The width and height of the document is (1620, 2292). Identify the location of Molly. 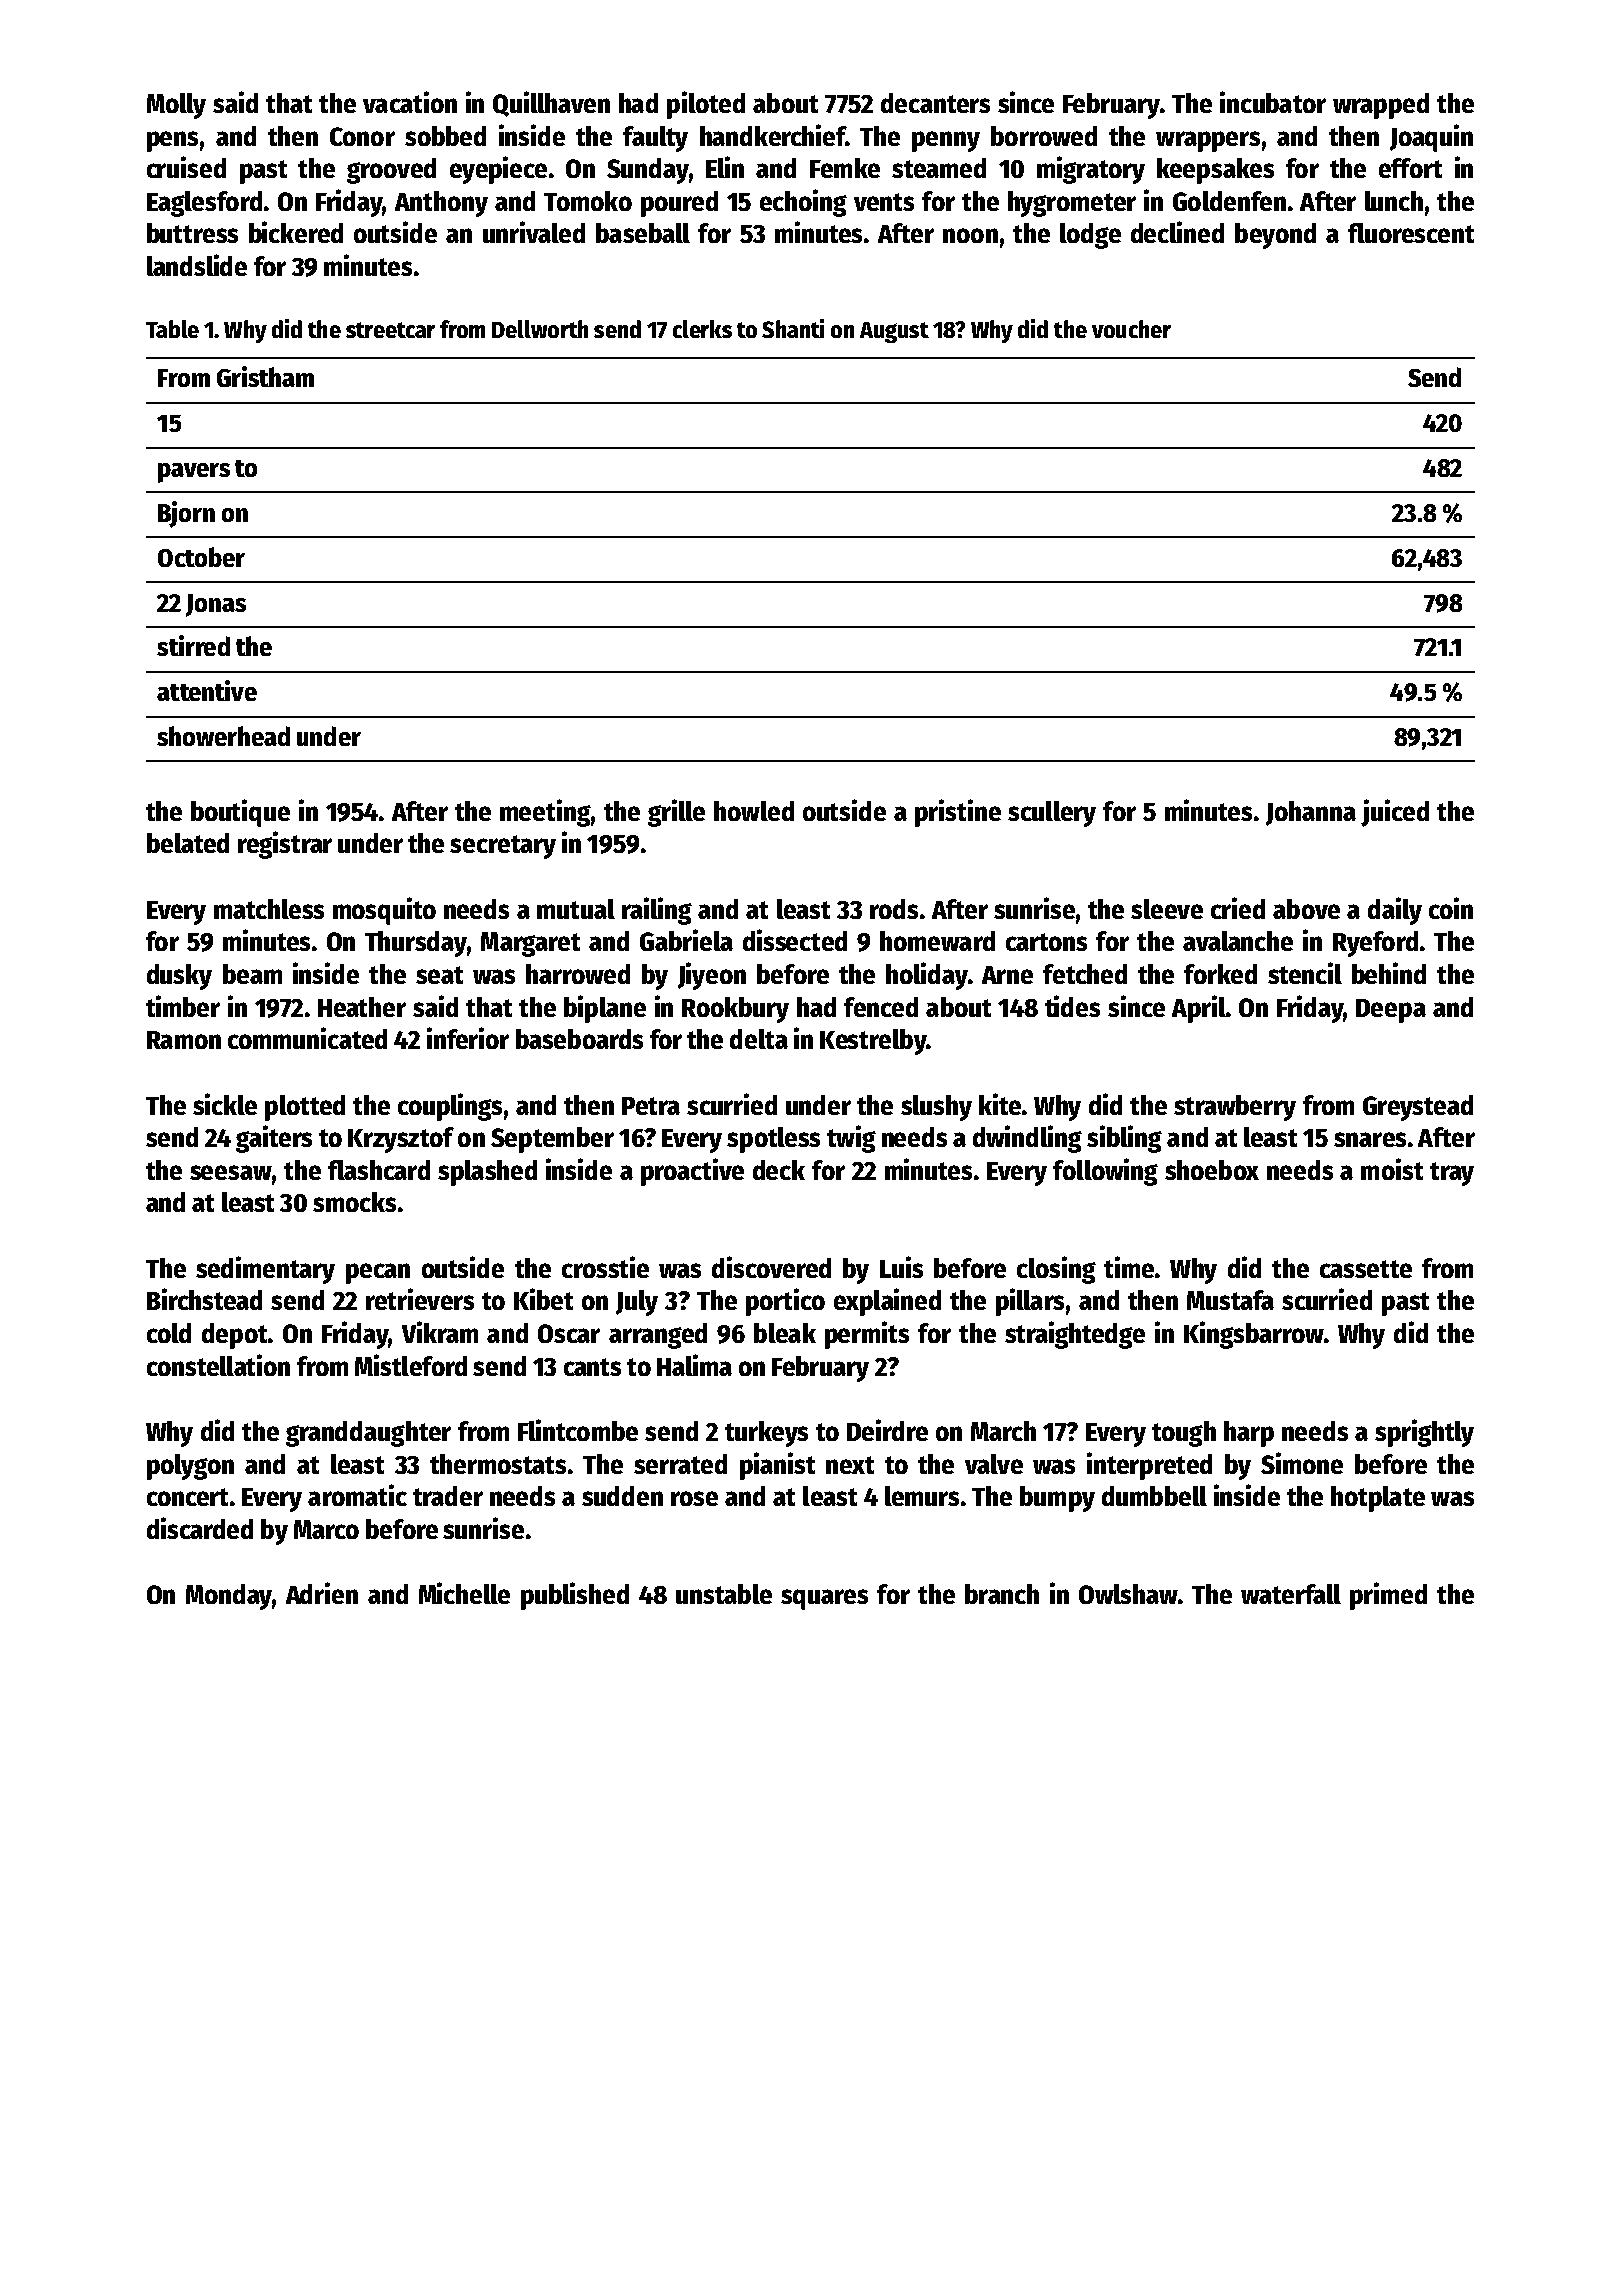
(176, 106).
